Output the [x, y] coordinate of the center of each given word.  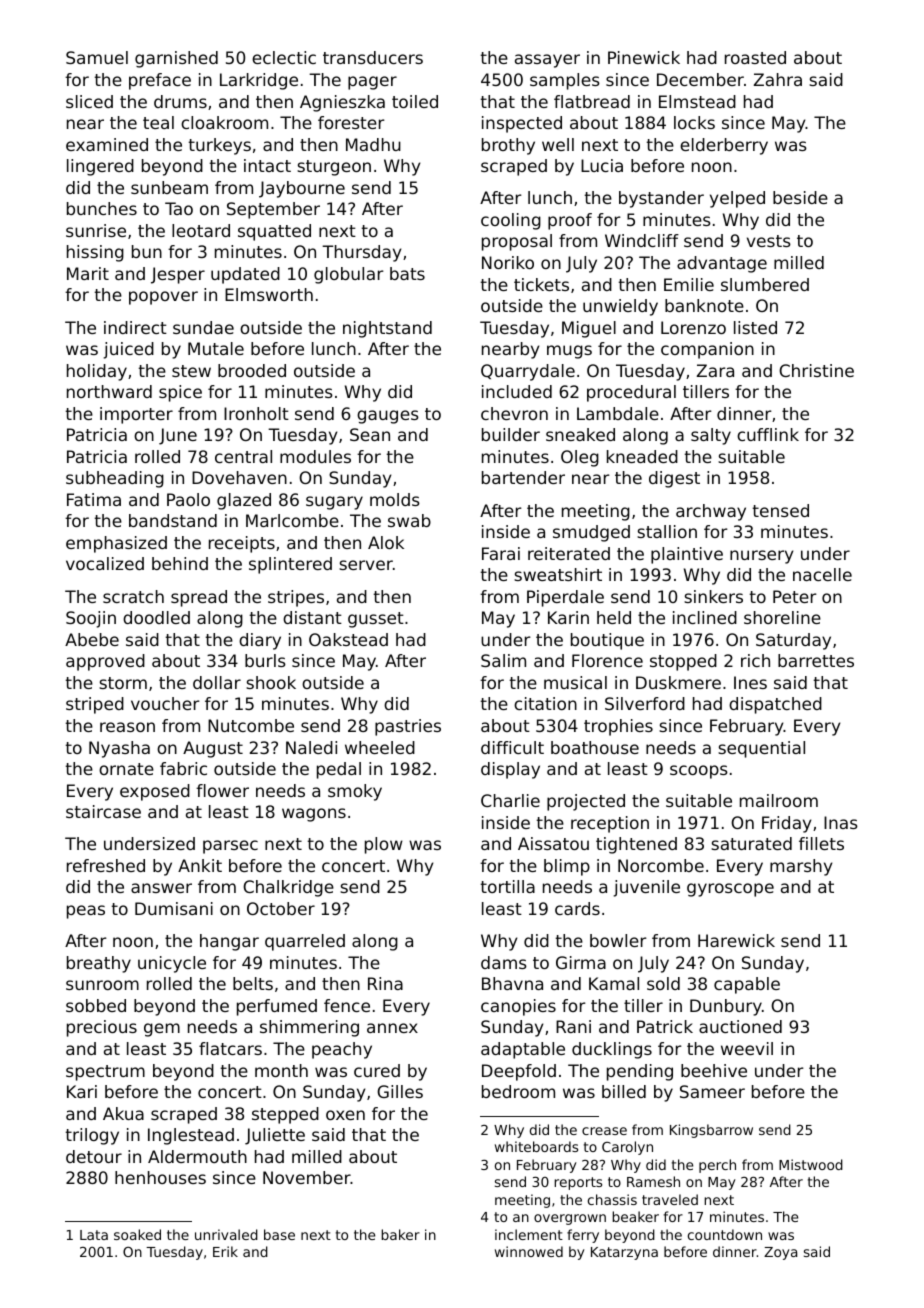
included [517, 391]
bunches [102, 208]
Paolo [188, 499]
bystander [661, 199]
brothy [508, 146]
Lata [94, 1235]
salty [711, 436]
